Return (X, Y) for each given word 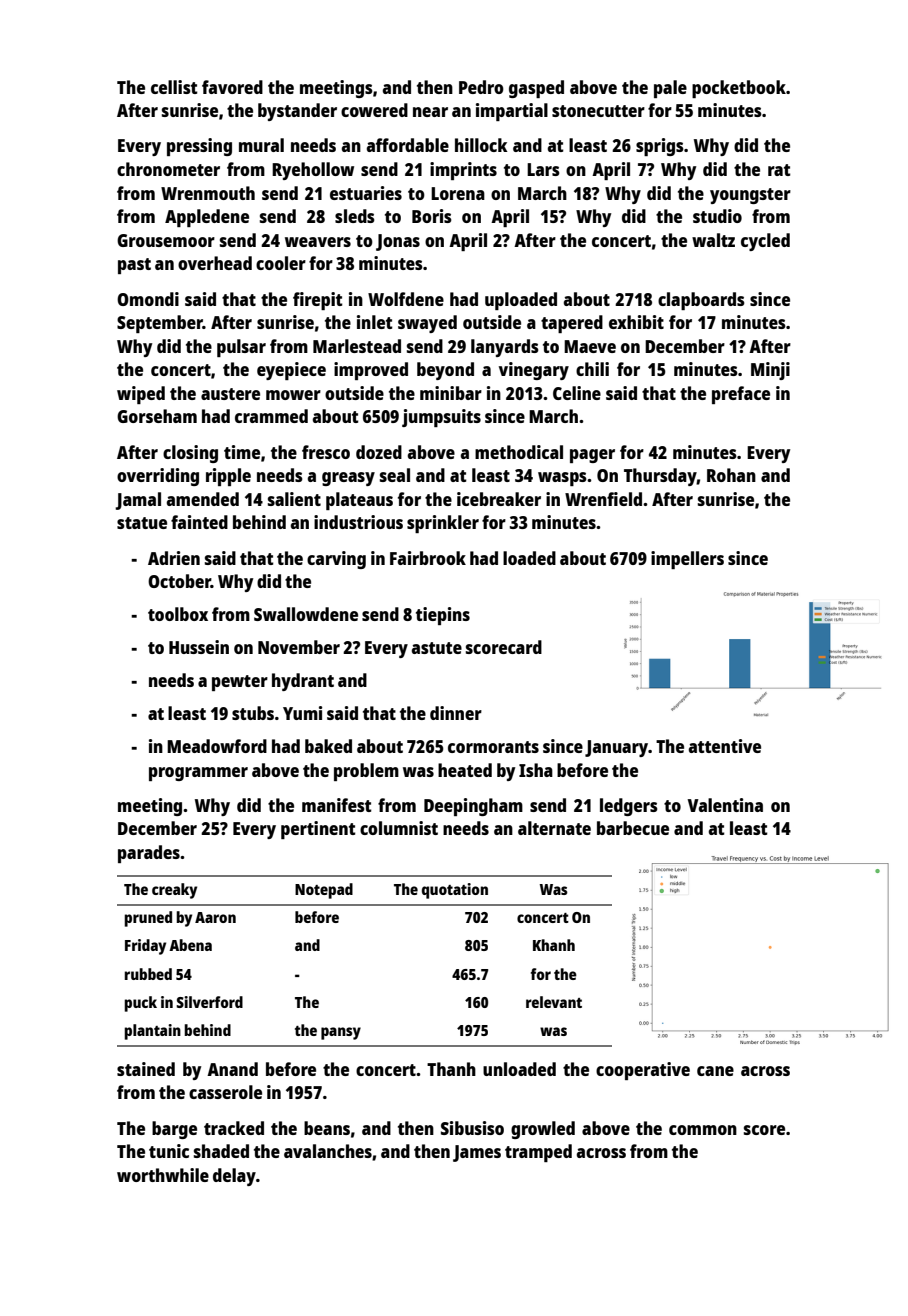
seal (395, 475)
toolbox (178, 614)
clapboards (701, 301)
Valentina (725, 805)
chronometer (168, 169)
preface (741, 395)
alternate (554, 828)
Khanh (554, 945)
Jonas (398, 242)
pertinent (318, 830)
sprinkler (443, 524)
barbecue (633, 828)
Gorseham (157, 416)
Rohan (731, 475)
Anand (232, 1069)
